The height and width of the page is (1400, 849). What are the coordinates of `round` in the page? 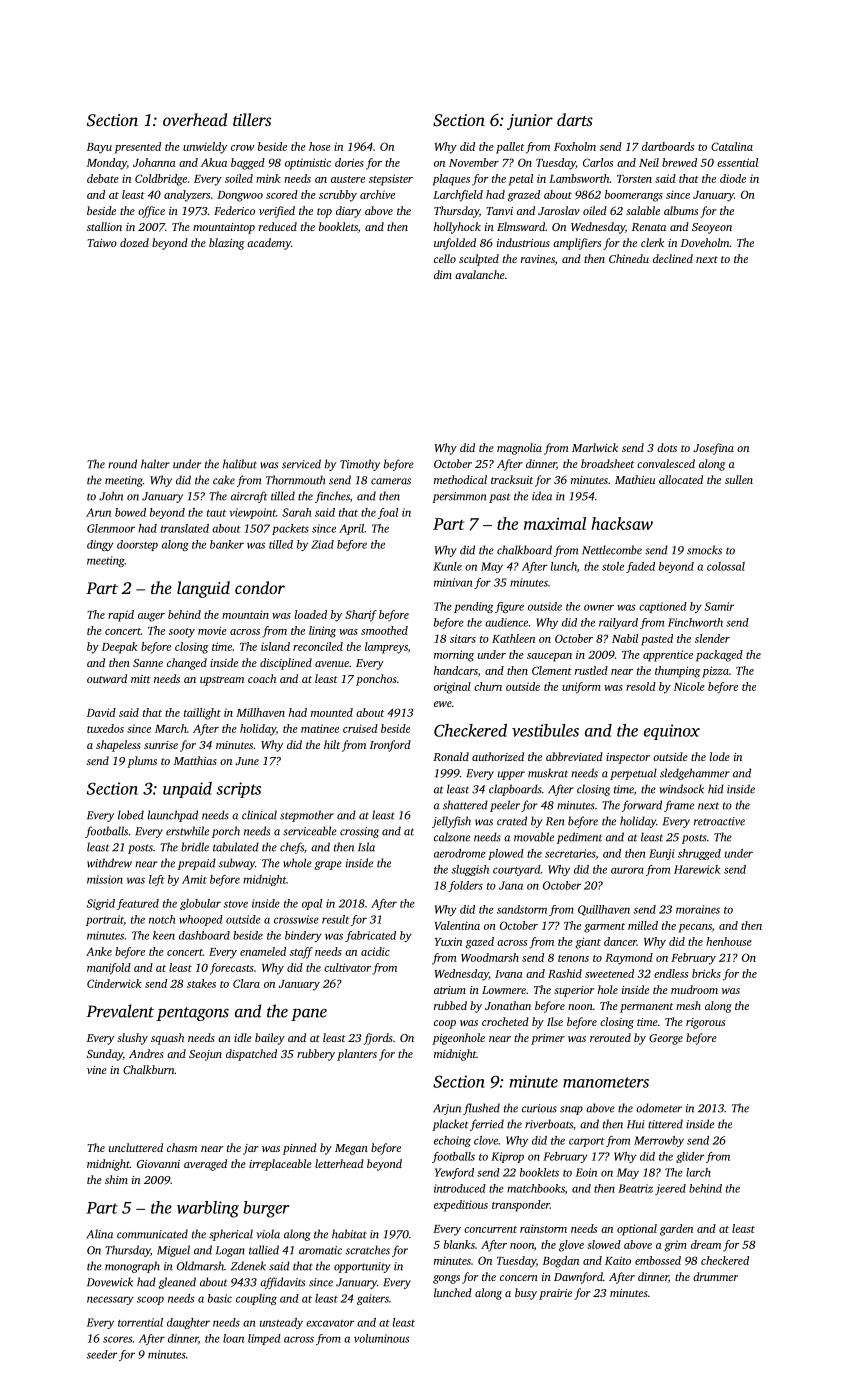 It's located at (122, 464).
